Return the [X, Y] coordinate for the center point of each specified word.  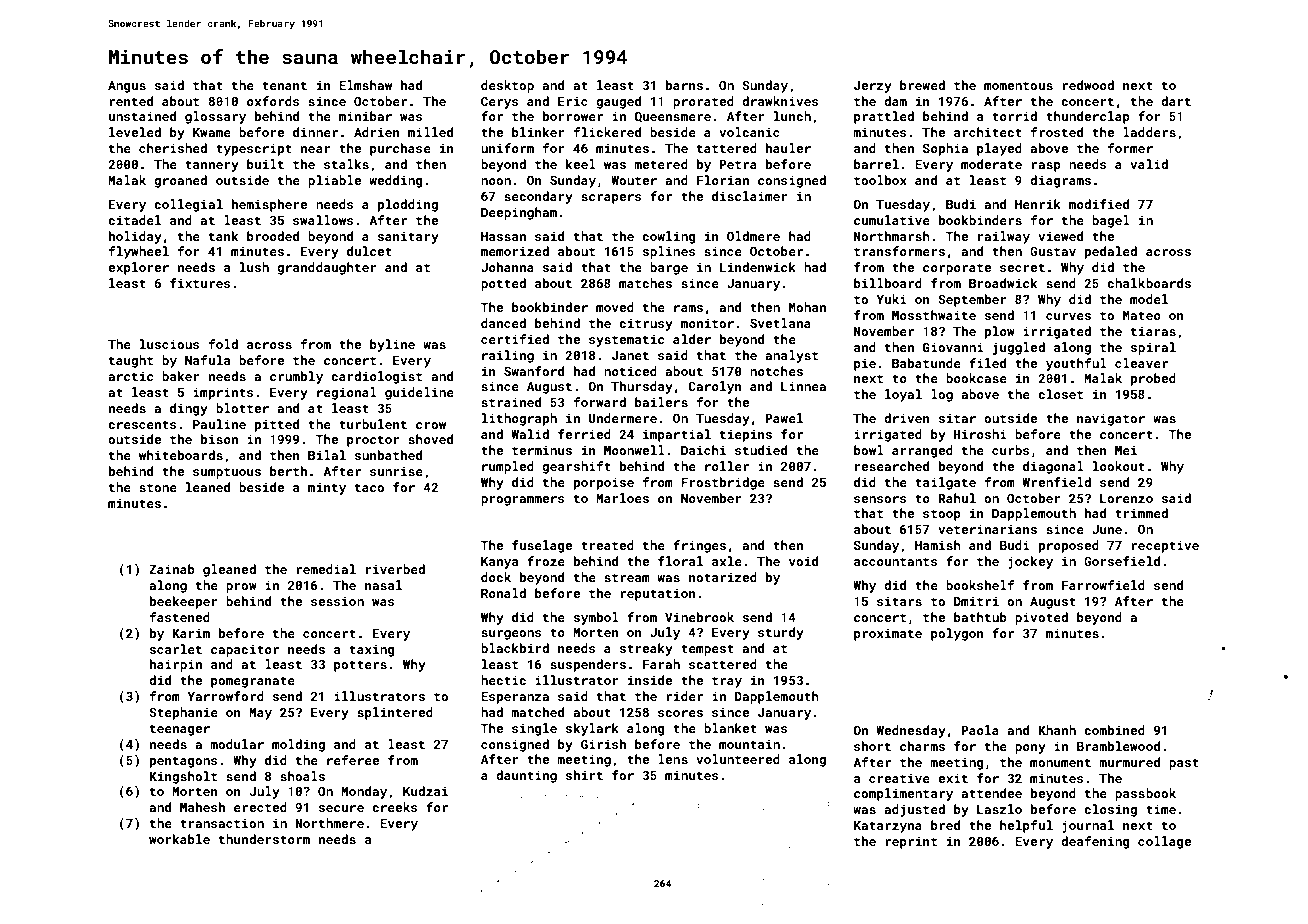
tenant [284, 85]
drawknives [780, 101]
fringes [699, 546]
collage [1164, 842]
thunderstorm [264, 839]
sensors [880, 499]
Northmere [329, 823]
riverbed [395, 569]
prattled [884, 117]
